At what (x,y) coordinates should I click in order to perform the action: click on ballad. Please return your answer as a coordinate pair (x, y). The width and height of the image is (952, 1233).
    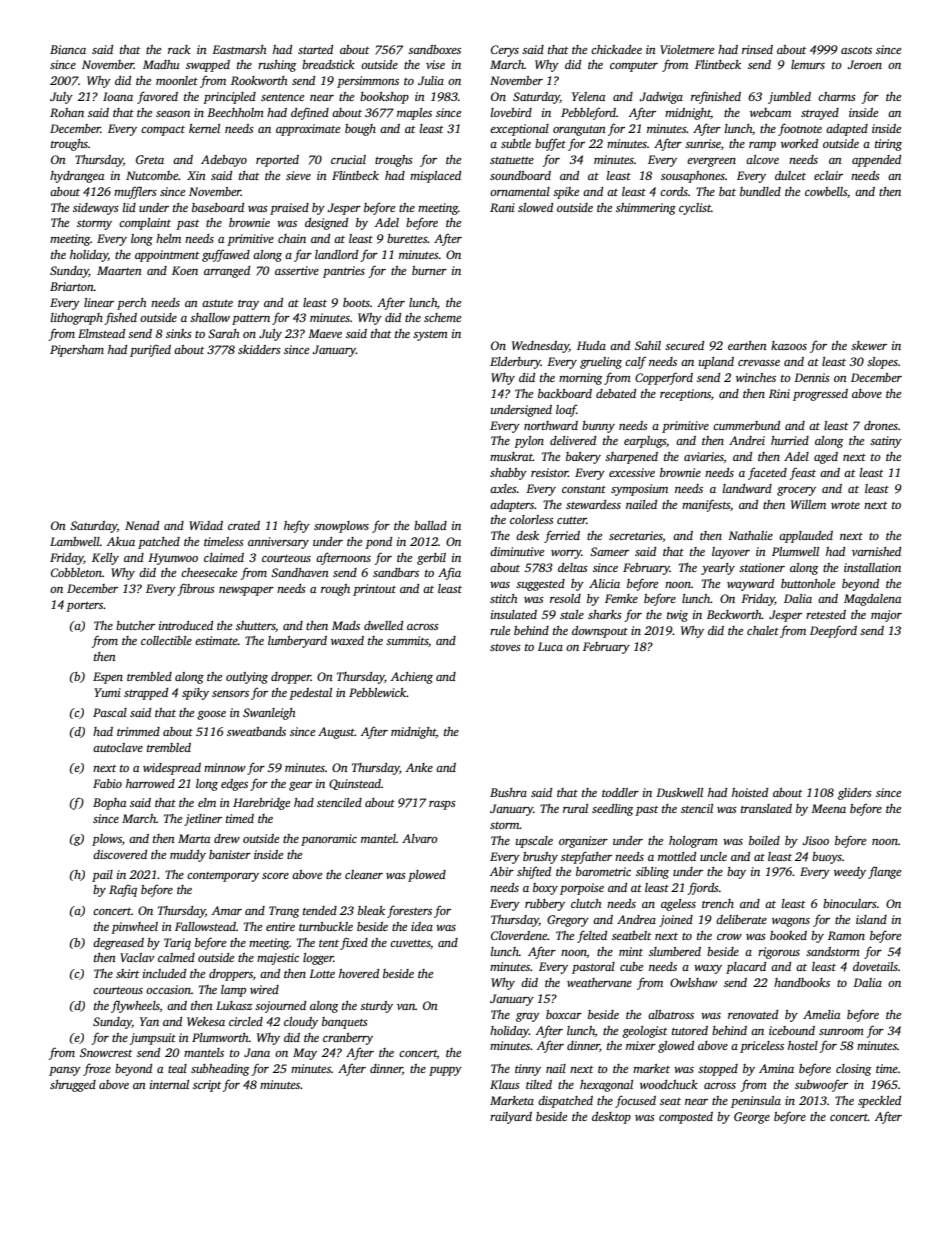
    Looking at the image, I should click on (430, 525).
